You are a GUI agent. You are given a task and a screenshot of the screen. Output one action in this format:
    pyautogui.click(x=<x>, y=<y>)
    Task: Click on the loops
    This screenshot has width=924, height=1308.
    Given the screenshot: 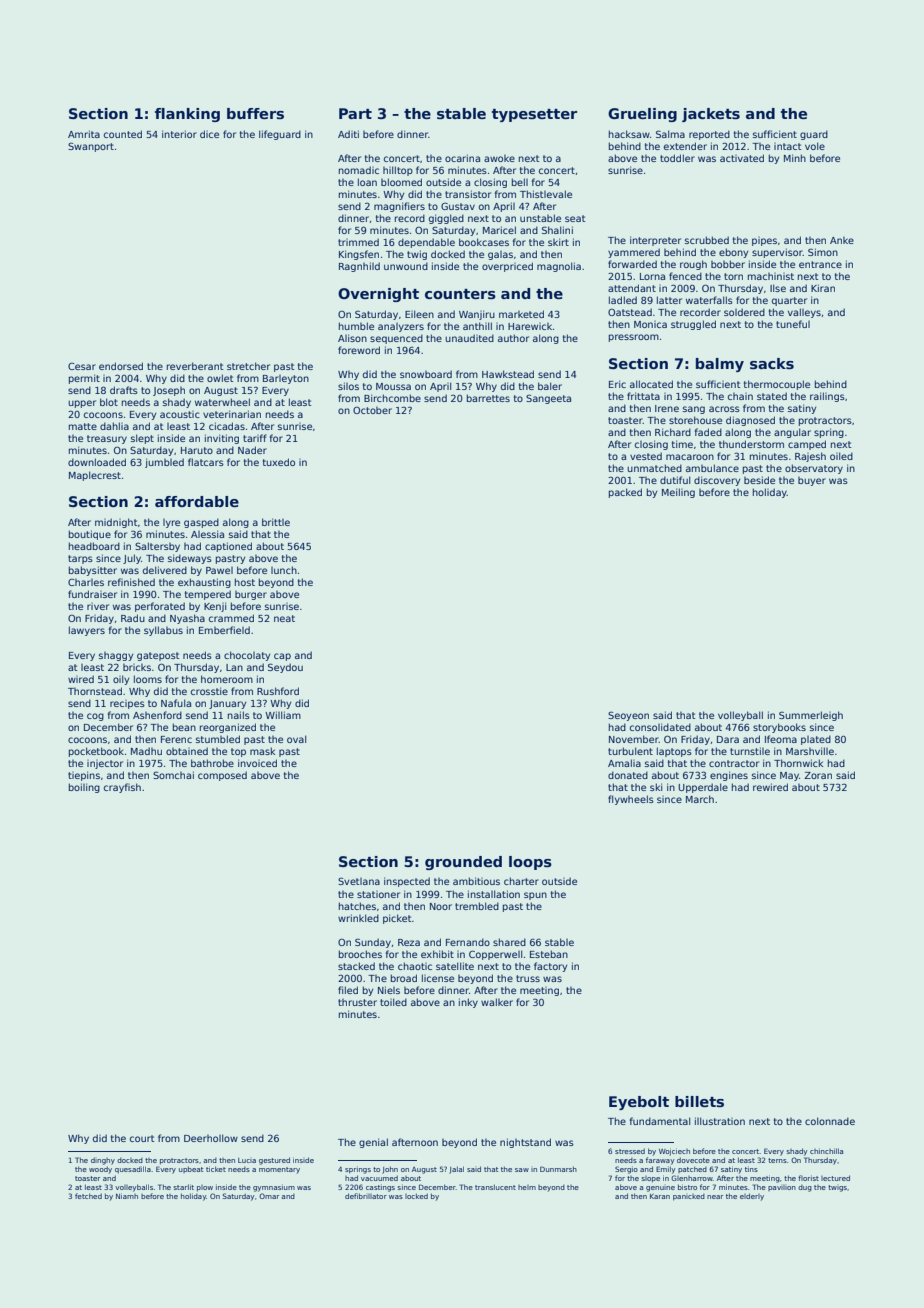 What is the action you would take?
    pyautogui.click(x=530, y=863)
